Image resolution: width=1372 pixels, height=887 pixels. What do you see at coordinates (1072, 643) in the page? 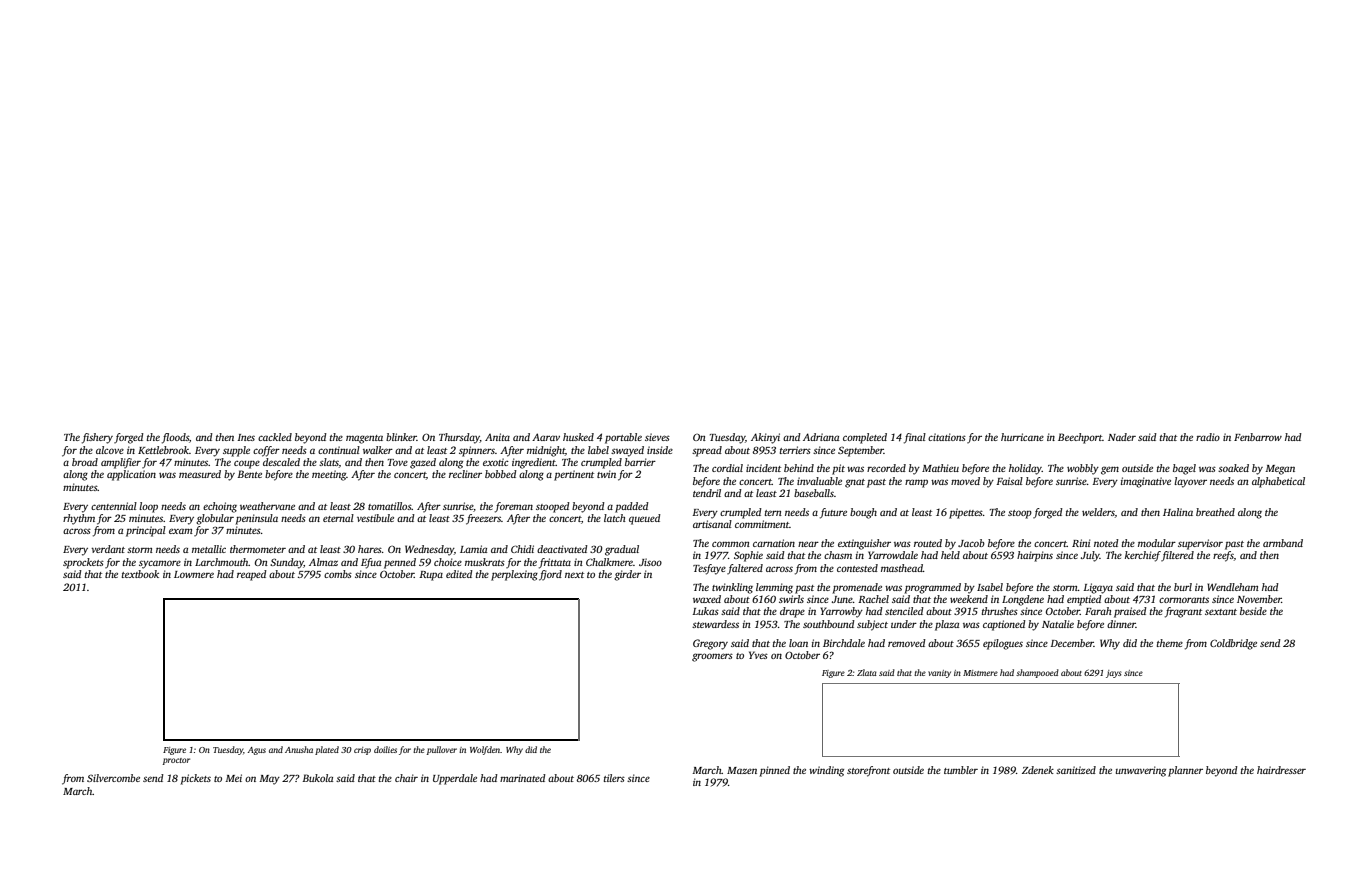
I see `December` at bounding box center [1072, 643].
